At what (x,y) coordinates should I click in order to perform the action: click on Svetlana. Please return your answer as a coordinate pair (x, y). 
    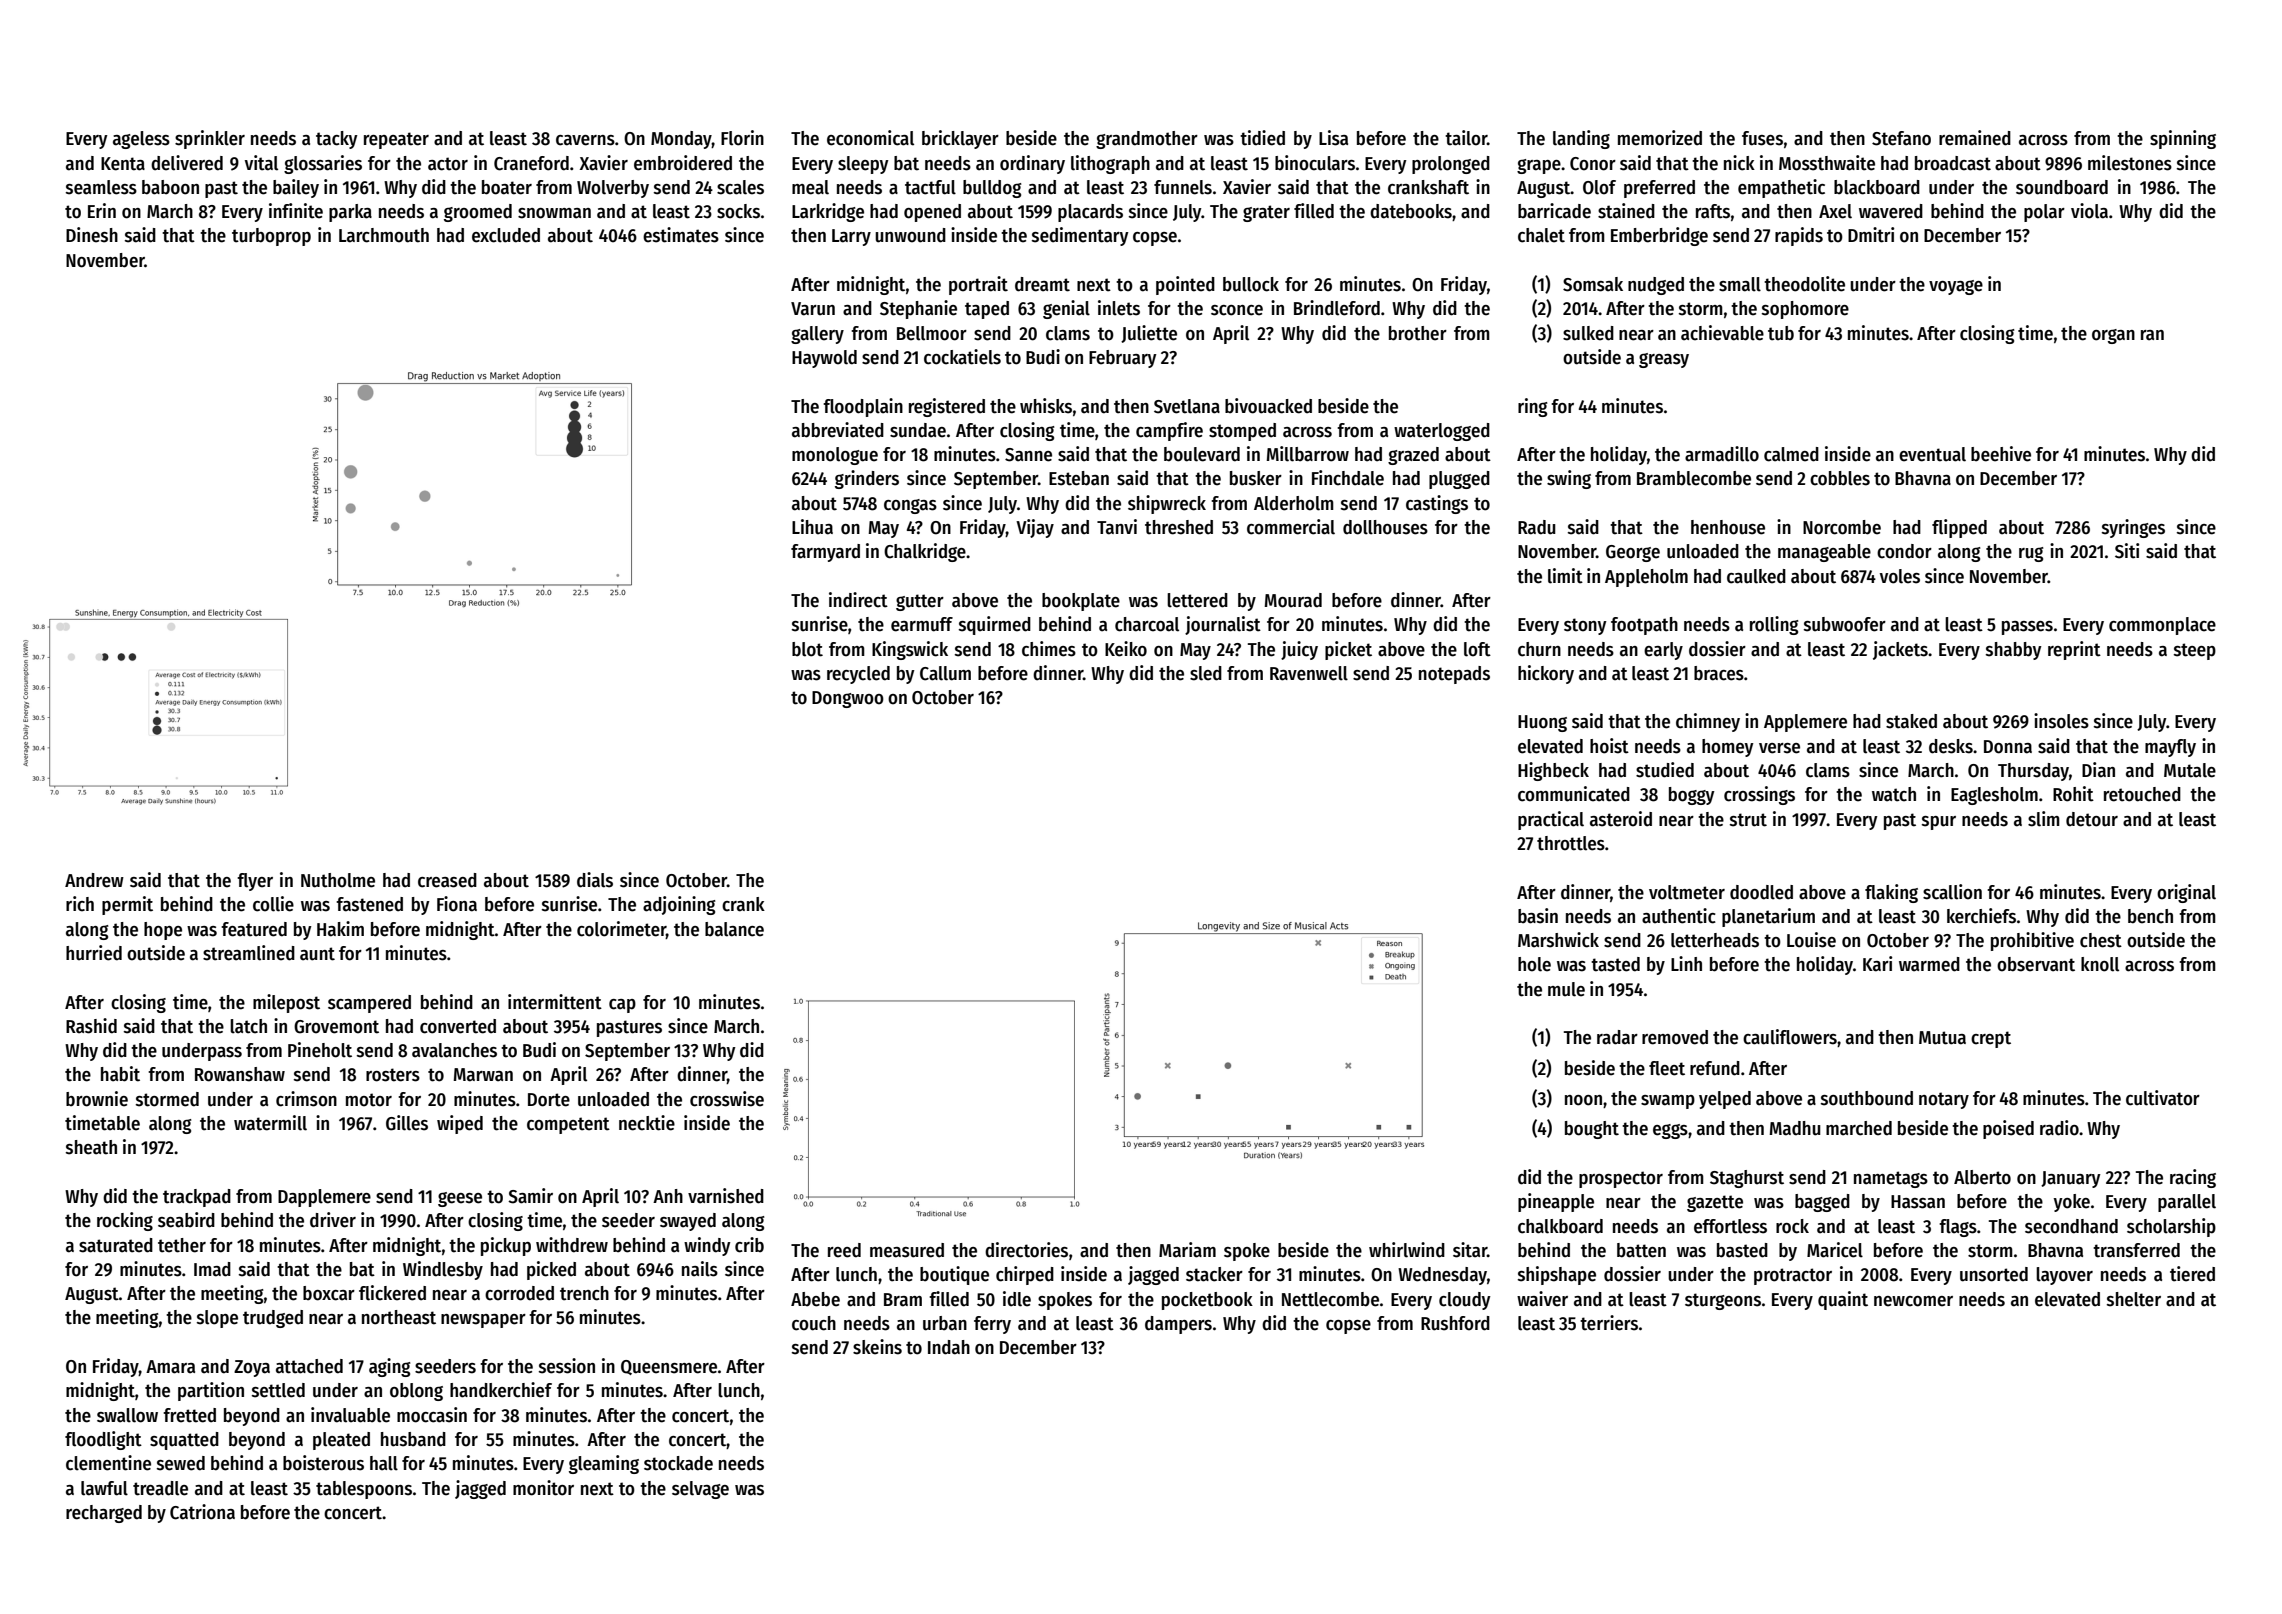
    Looking at the image, I should click on (1187, 406).
